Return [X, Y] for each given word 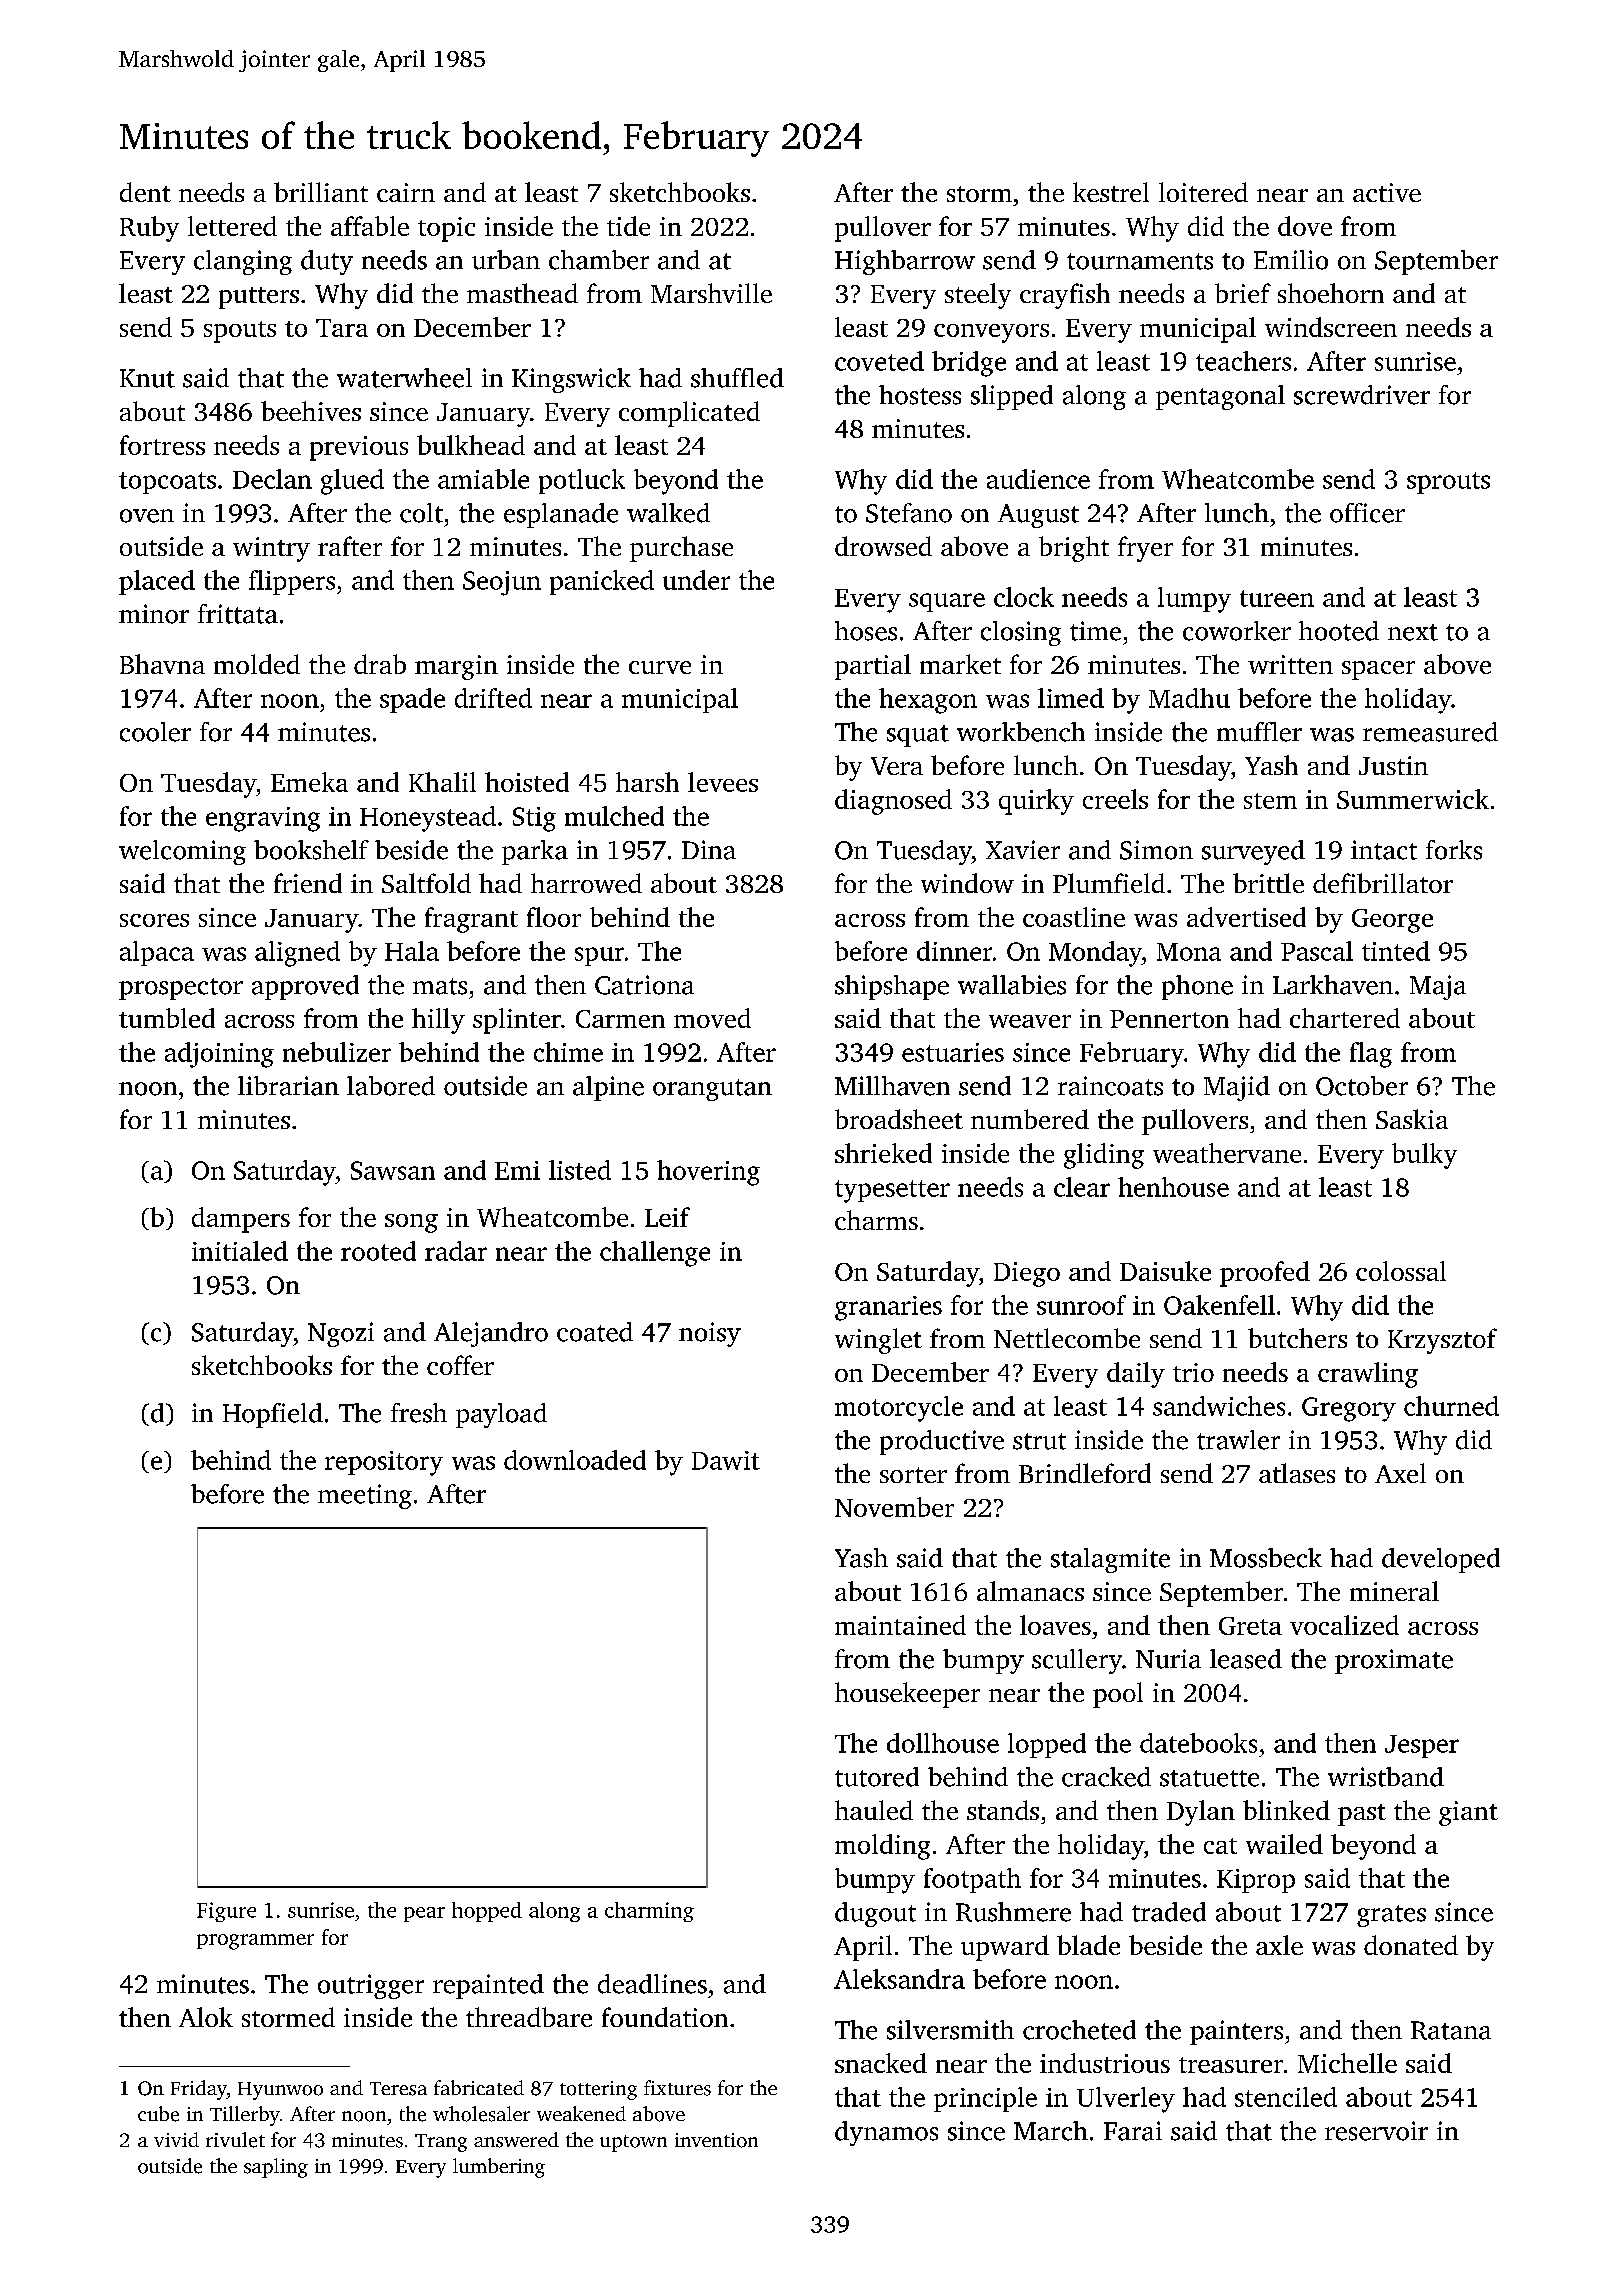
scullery [1077, 1661]
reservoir [1376, 2131]
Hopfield [273, 1415]
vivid [176, 2139]
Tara [342, 328]
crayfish [1065, 296]
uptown [633, 2143]
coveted [879, 361]
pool [1118, 1695]
